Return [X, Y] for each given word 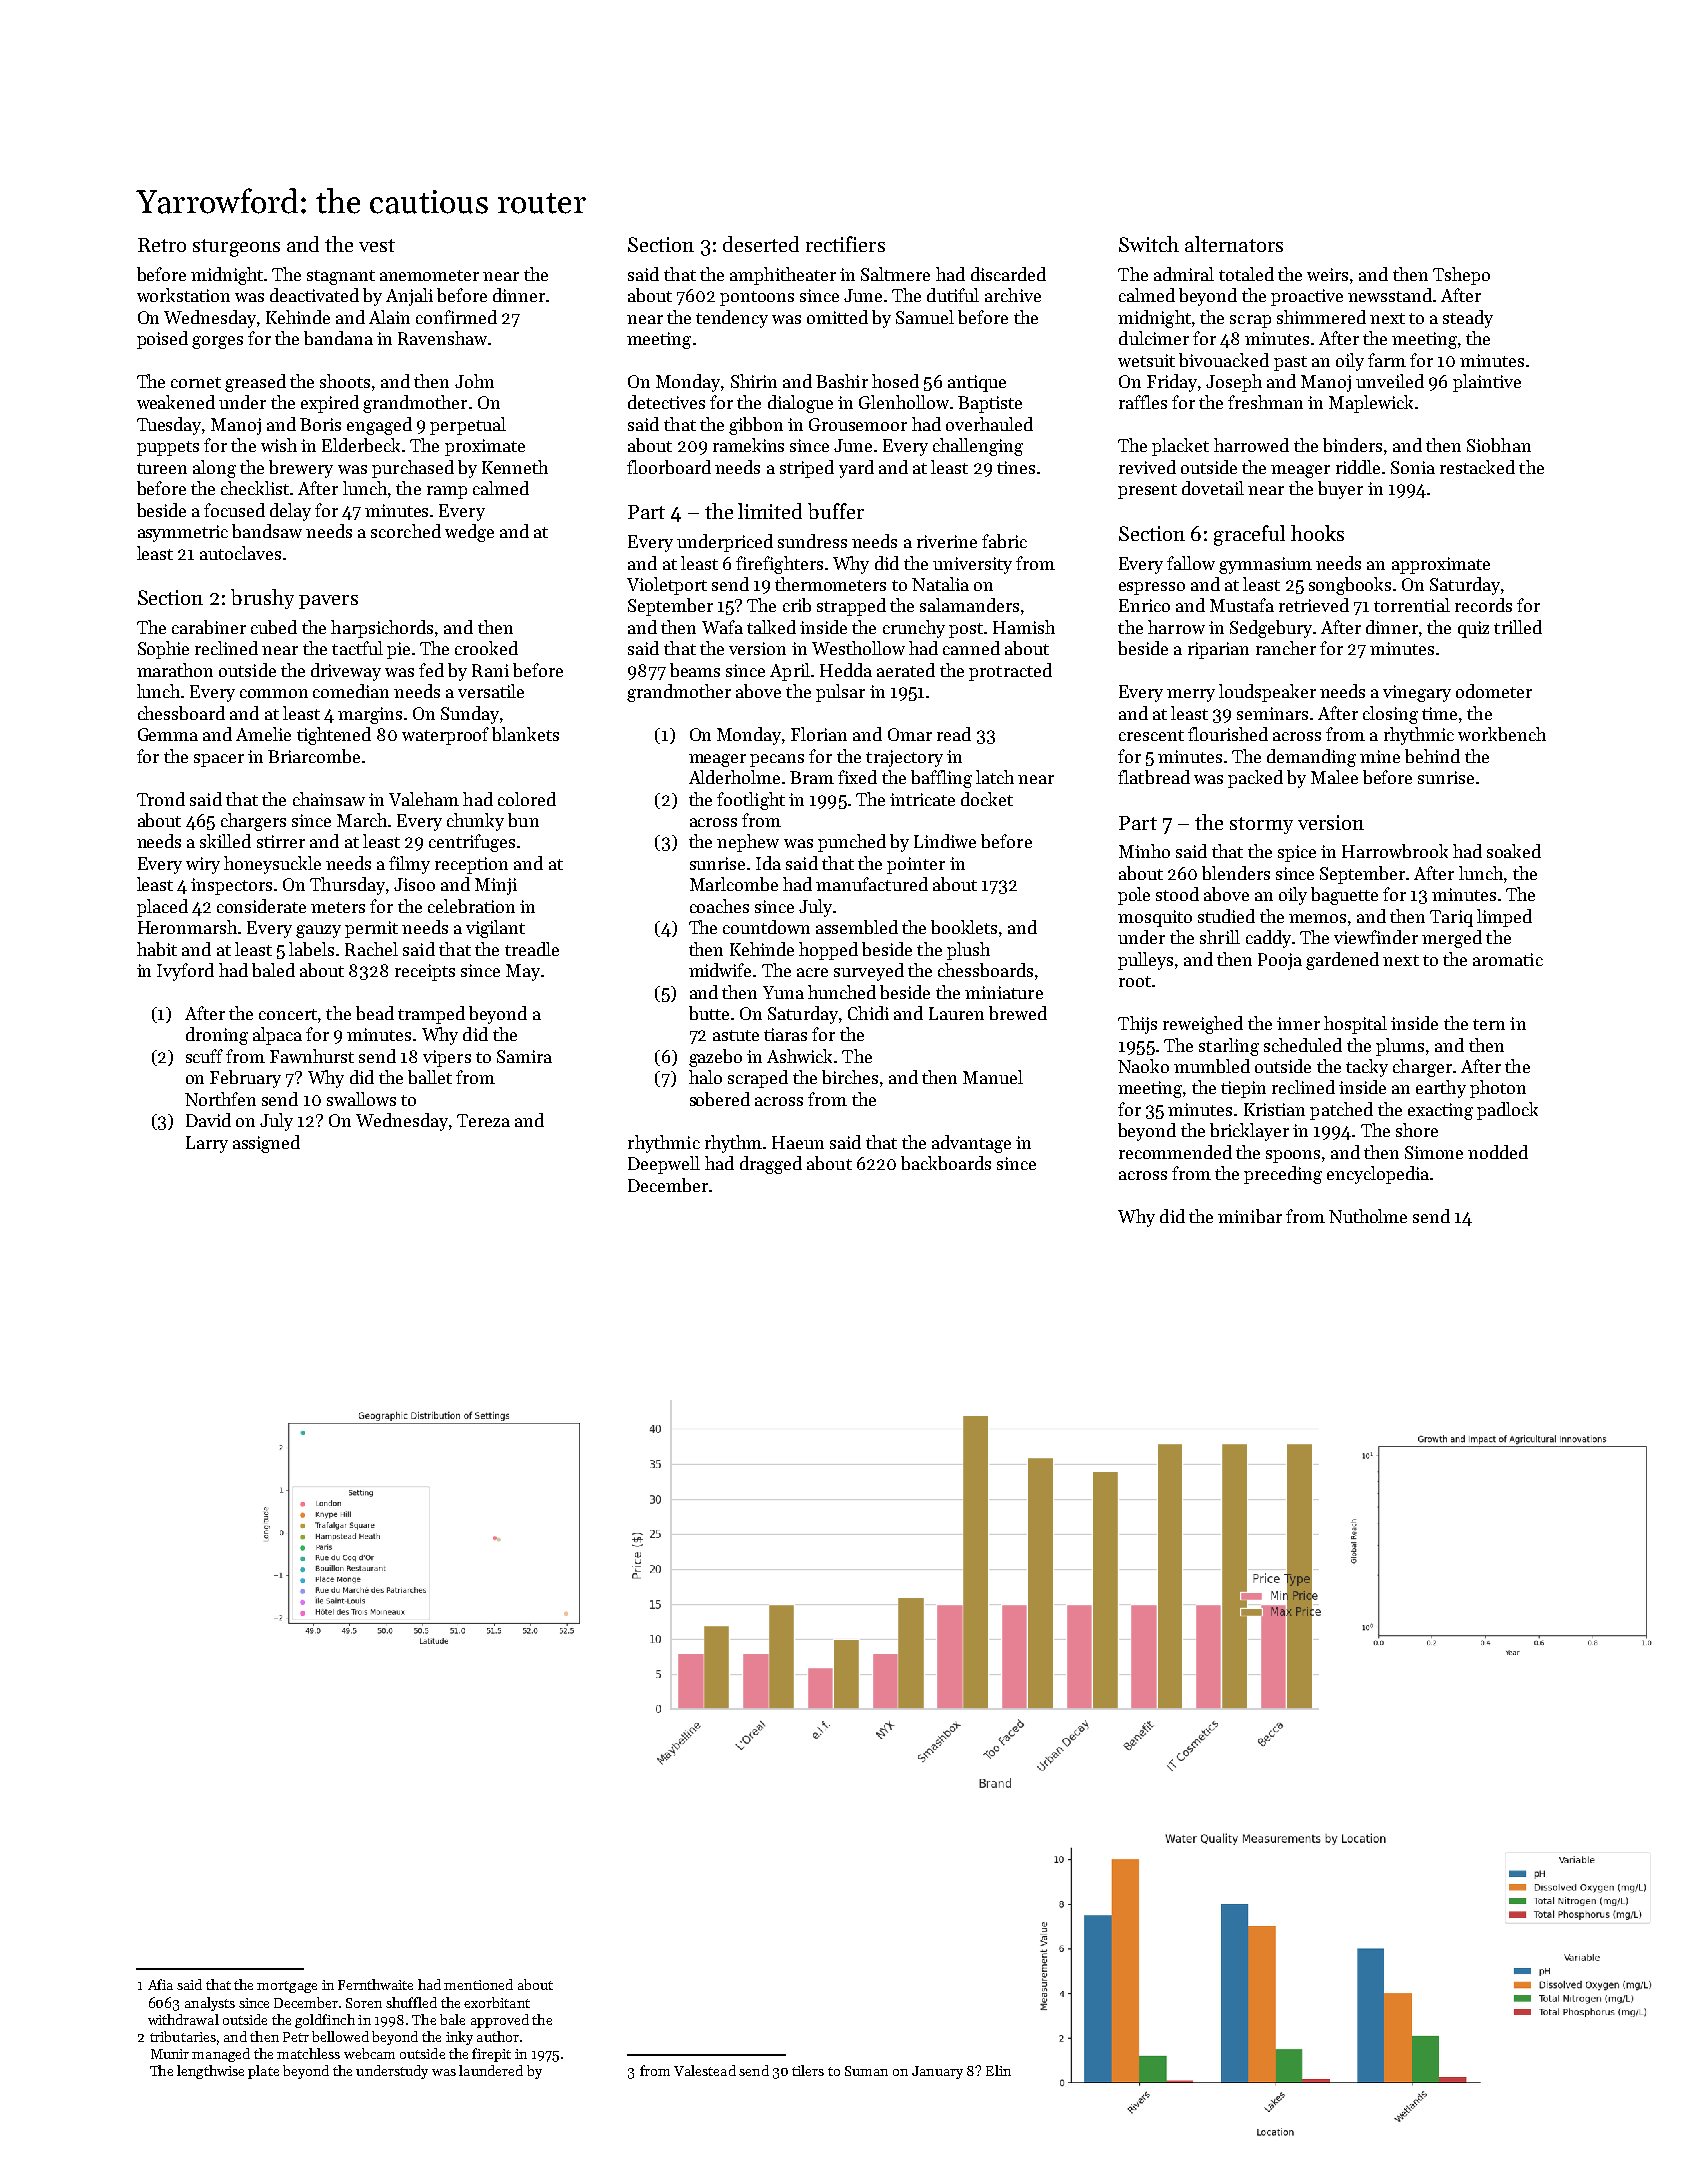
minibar [1250, 1216]
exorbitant [497, 2002]
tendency [732, 319]
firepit [491, 2055]
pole [1134, 896]
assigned [266, 1144]
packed [1255, 779]
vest [377, 245]
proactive [1307, 297]
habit [157, 949]
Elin [998, 2070]
